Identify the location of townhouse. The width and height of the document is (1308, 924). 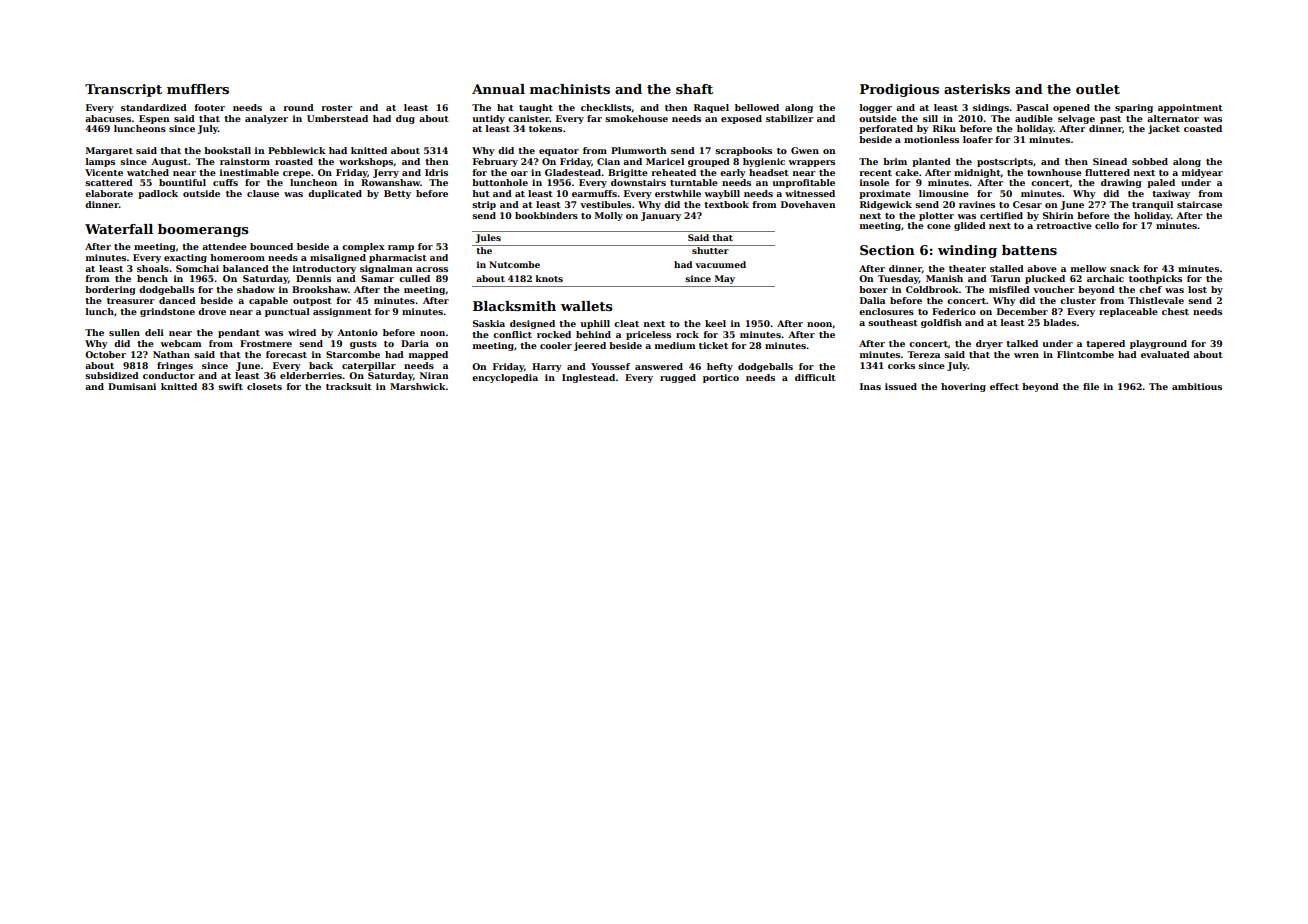
(1054, 172).
